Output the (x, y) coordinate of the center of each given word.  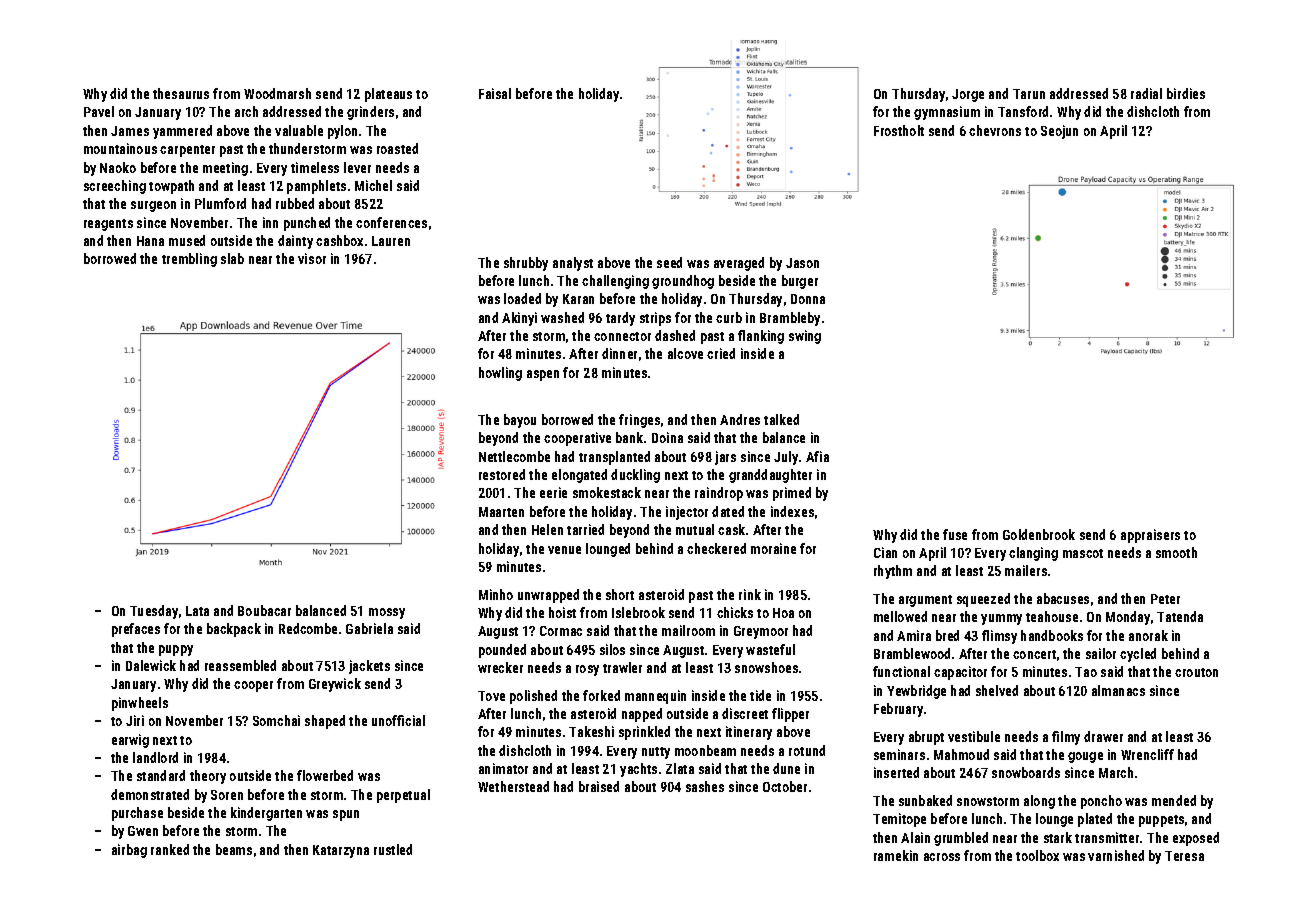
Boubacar (264, 610)
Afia (817, 456)
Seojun (1059, 132)
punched (307, 224)
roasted (397, 148)
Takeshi (591, 731)
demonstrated (150, 794)
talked (781, 419)
